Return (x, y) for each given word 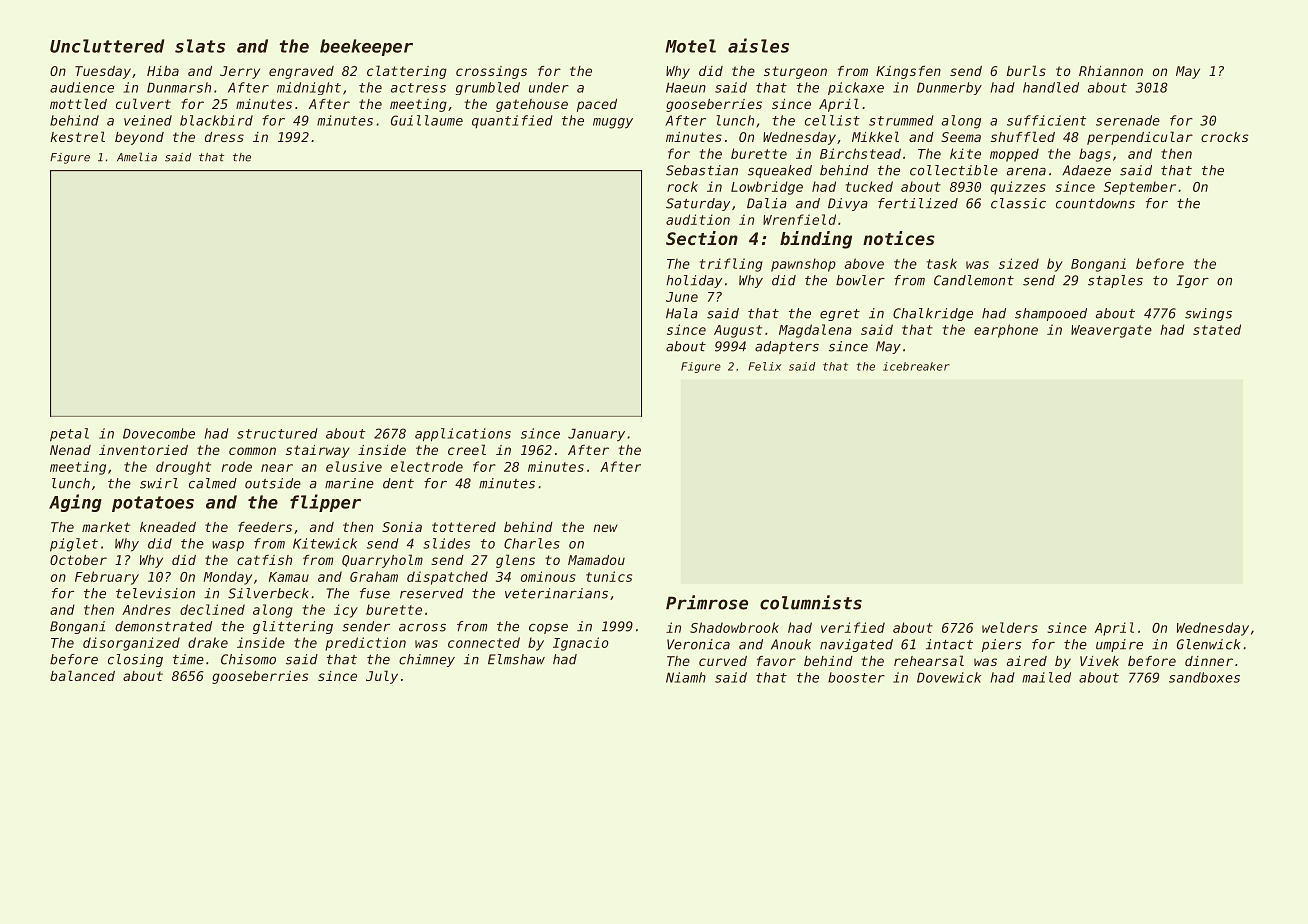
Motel (690, 46)
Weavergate (1111, 331)
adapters (787, 347)
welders (1010, 627)
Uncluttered (107, 46)
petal (69, 435)
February (107, 578)
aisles (758, 45)
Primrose (707, 602)
